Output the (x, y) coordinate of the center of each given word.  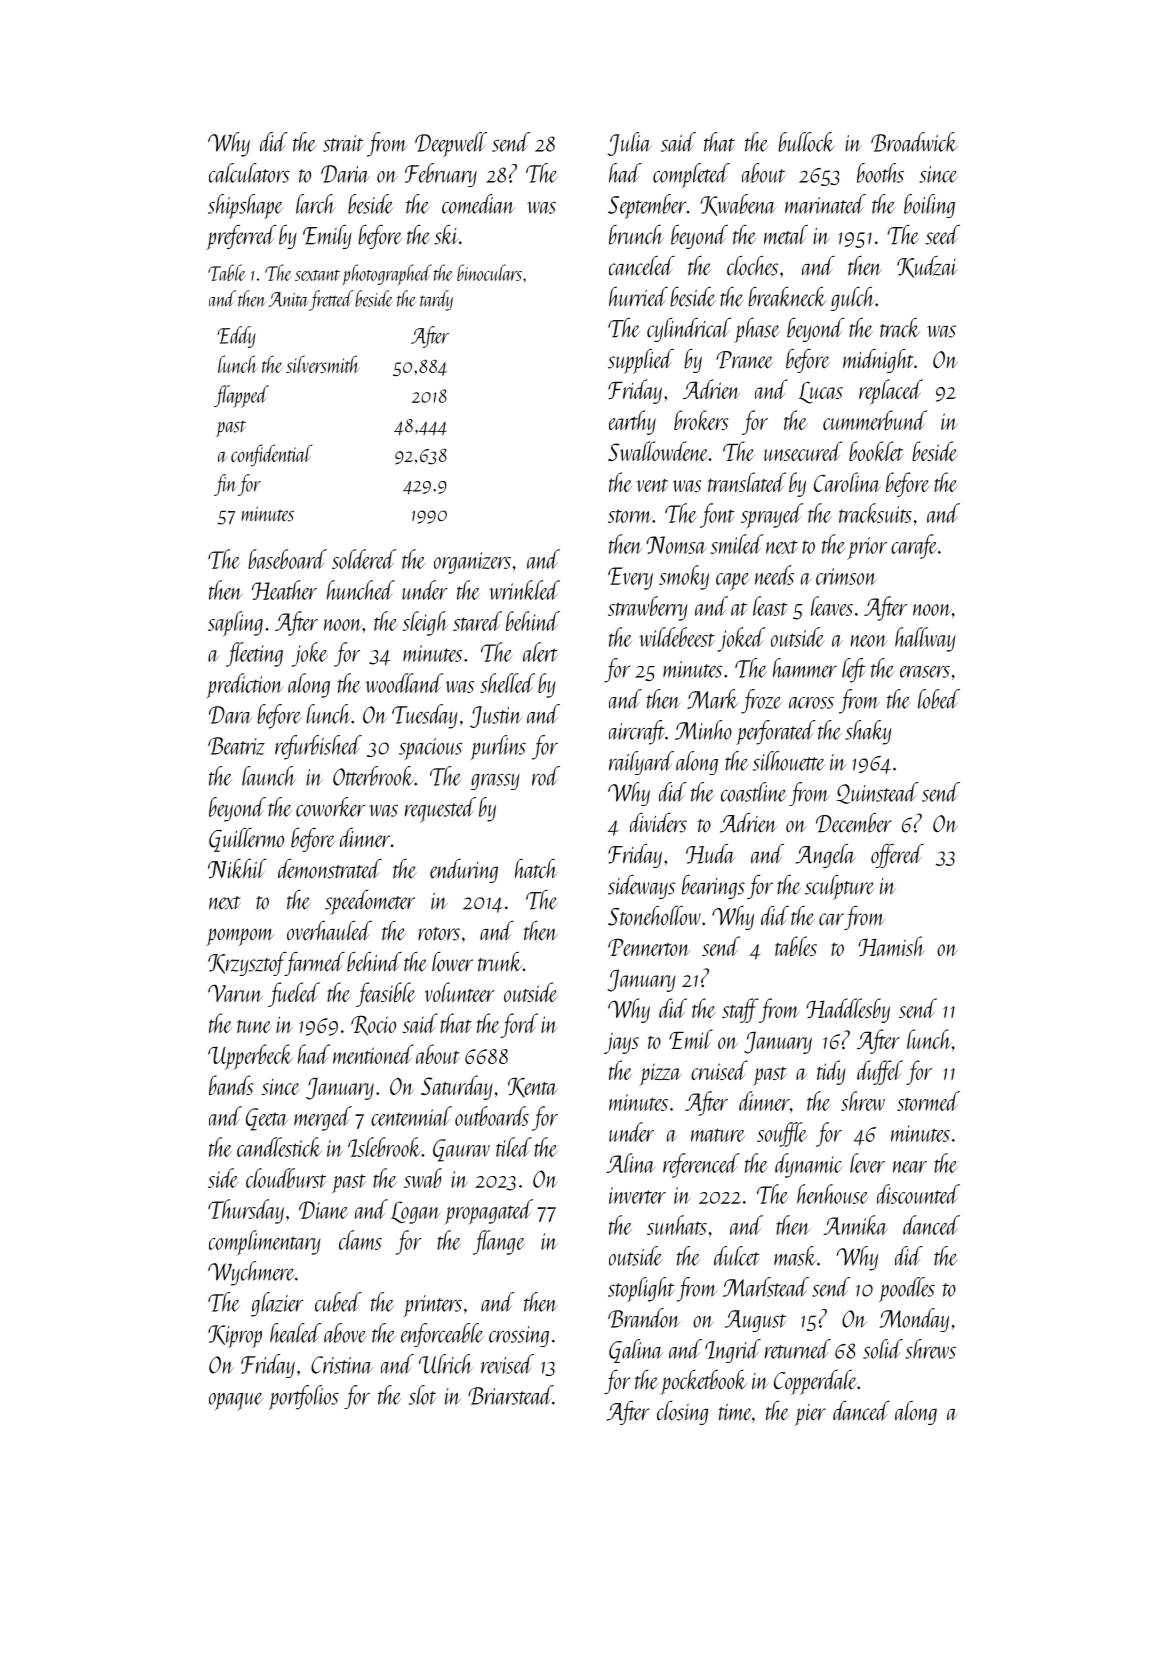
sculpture (840, 887)
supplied (641, 361)
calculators (249, 173)
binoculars (489, 272)
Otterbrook (373, 776)
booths (880, 173)
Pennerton (649, 947)
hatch (536, 869)
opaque (236, 1402)
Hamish (891, 946)
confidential (271, 455)
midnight (878, 361)
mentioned (373, 1054)
